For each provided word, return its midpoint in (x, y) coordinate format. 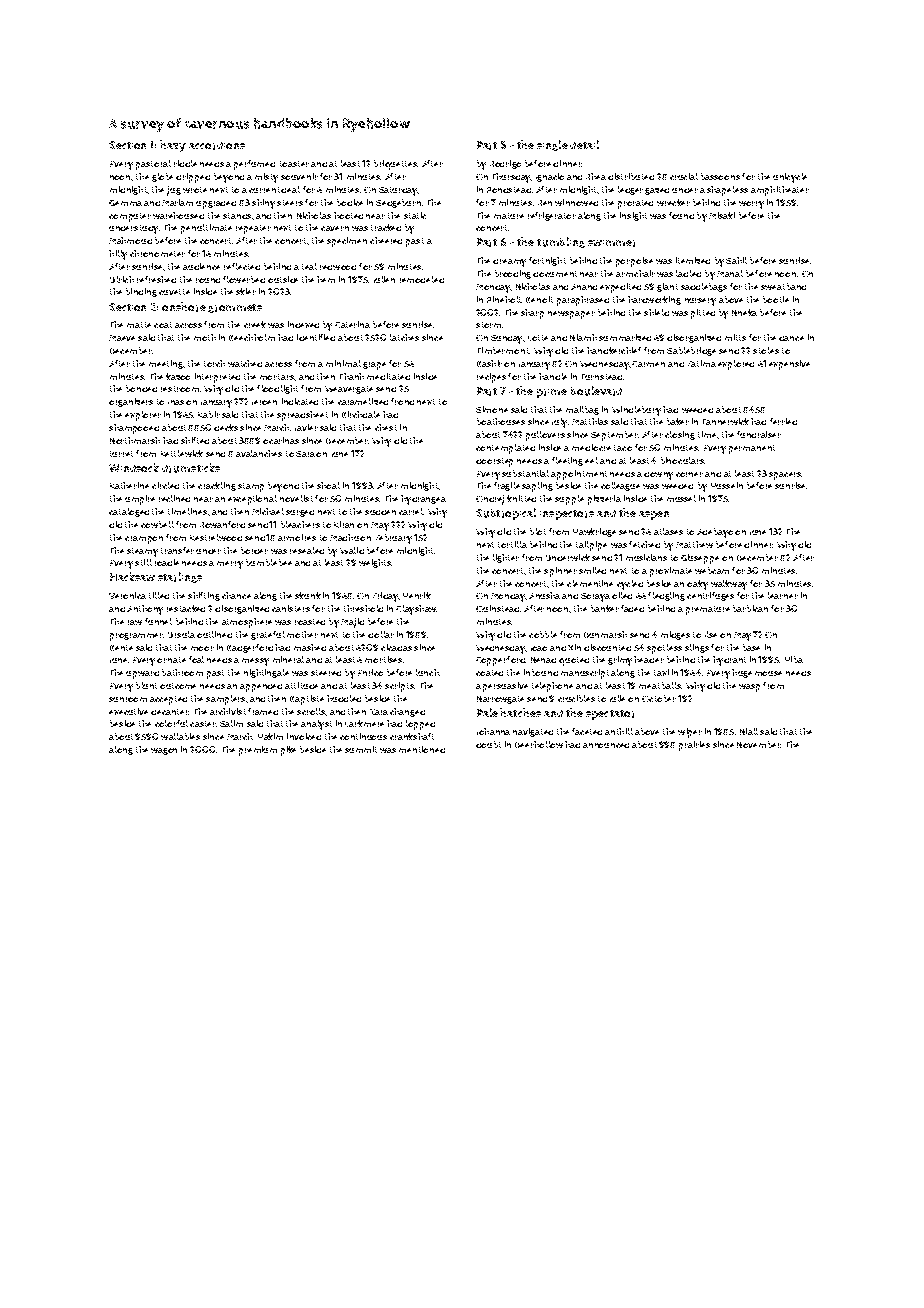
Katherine (129, 485)
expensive (789, 365)
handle (553, 376)
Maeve (122, 338)
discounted (607, 647)
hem (326, 279)
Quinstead (497, 608)
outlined (214, 634)
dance (791, 338)
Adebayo (715, 533)
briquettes (395, 165)
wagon (164, 751)
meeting (166, 364)
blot (538, 531)
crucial (684, 176)
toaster (294, 164)
